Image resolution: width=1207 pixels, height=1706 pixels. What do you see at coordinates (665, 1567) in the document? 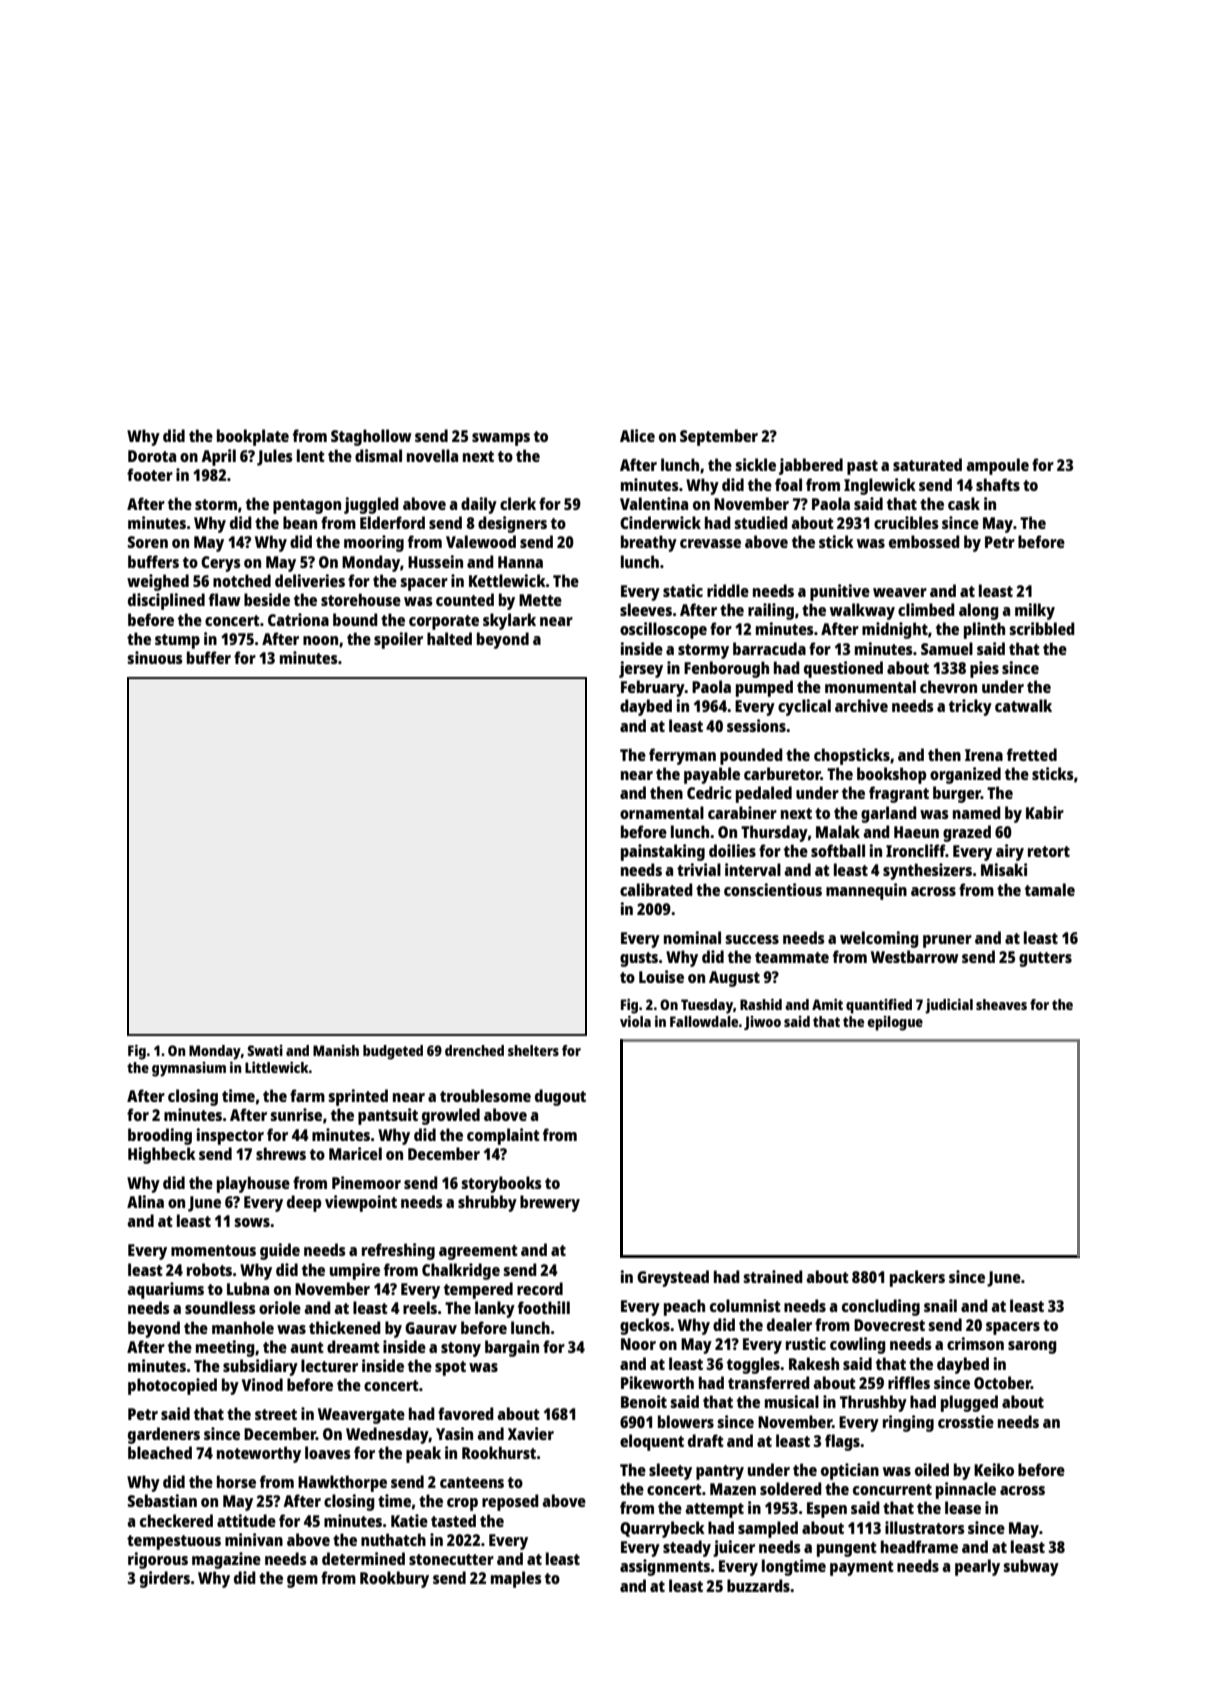
I see `assignments` at bounding box center [665, 1567].
